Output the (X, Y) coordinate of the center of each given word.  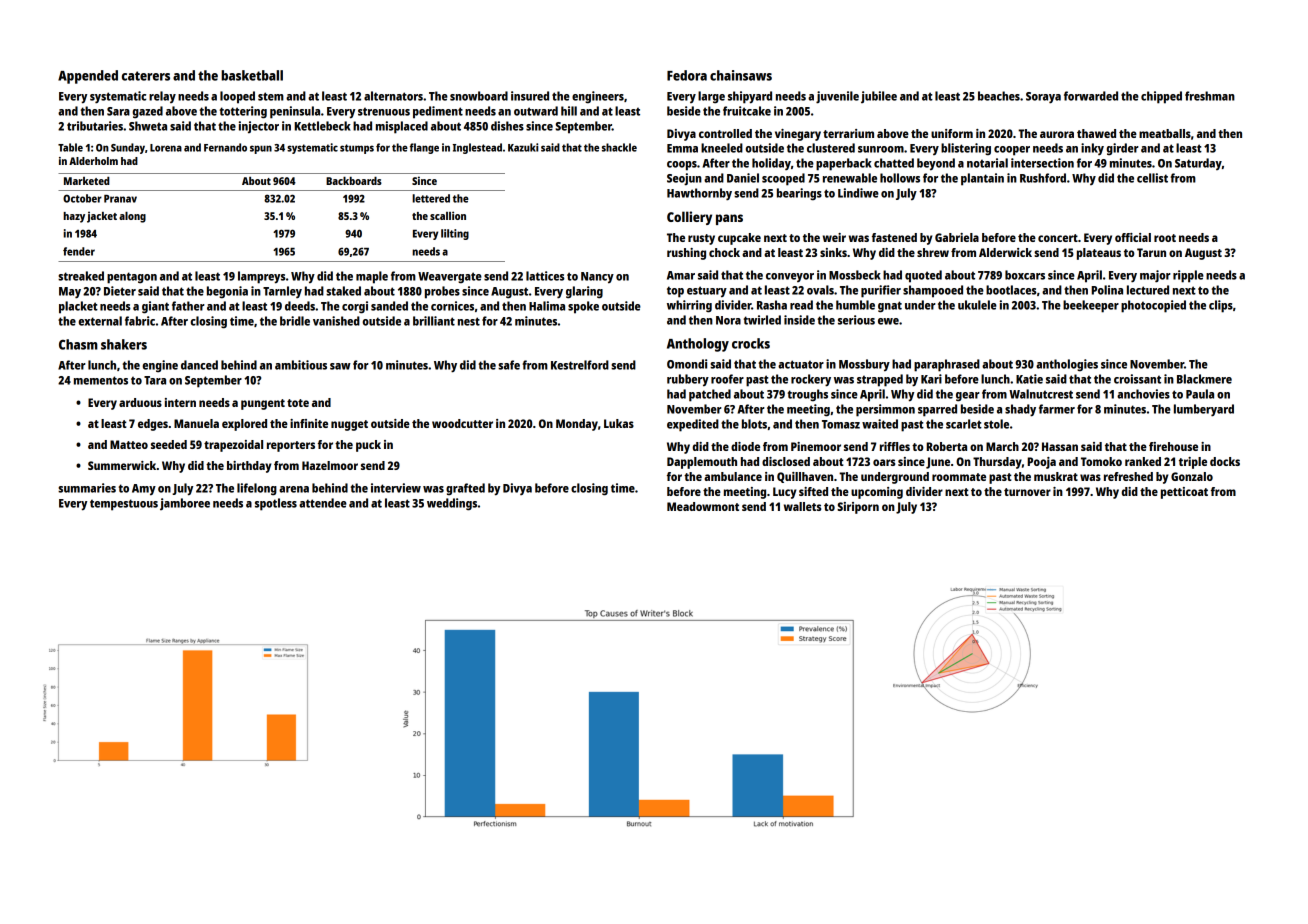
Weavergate (450, 278)
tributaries (95, 126)
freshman (1210, 96)
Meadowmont (703, 506)
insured (530, 96)
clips (1221, 306)
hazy (74, 217)
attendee (323, 503)
